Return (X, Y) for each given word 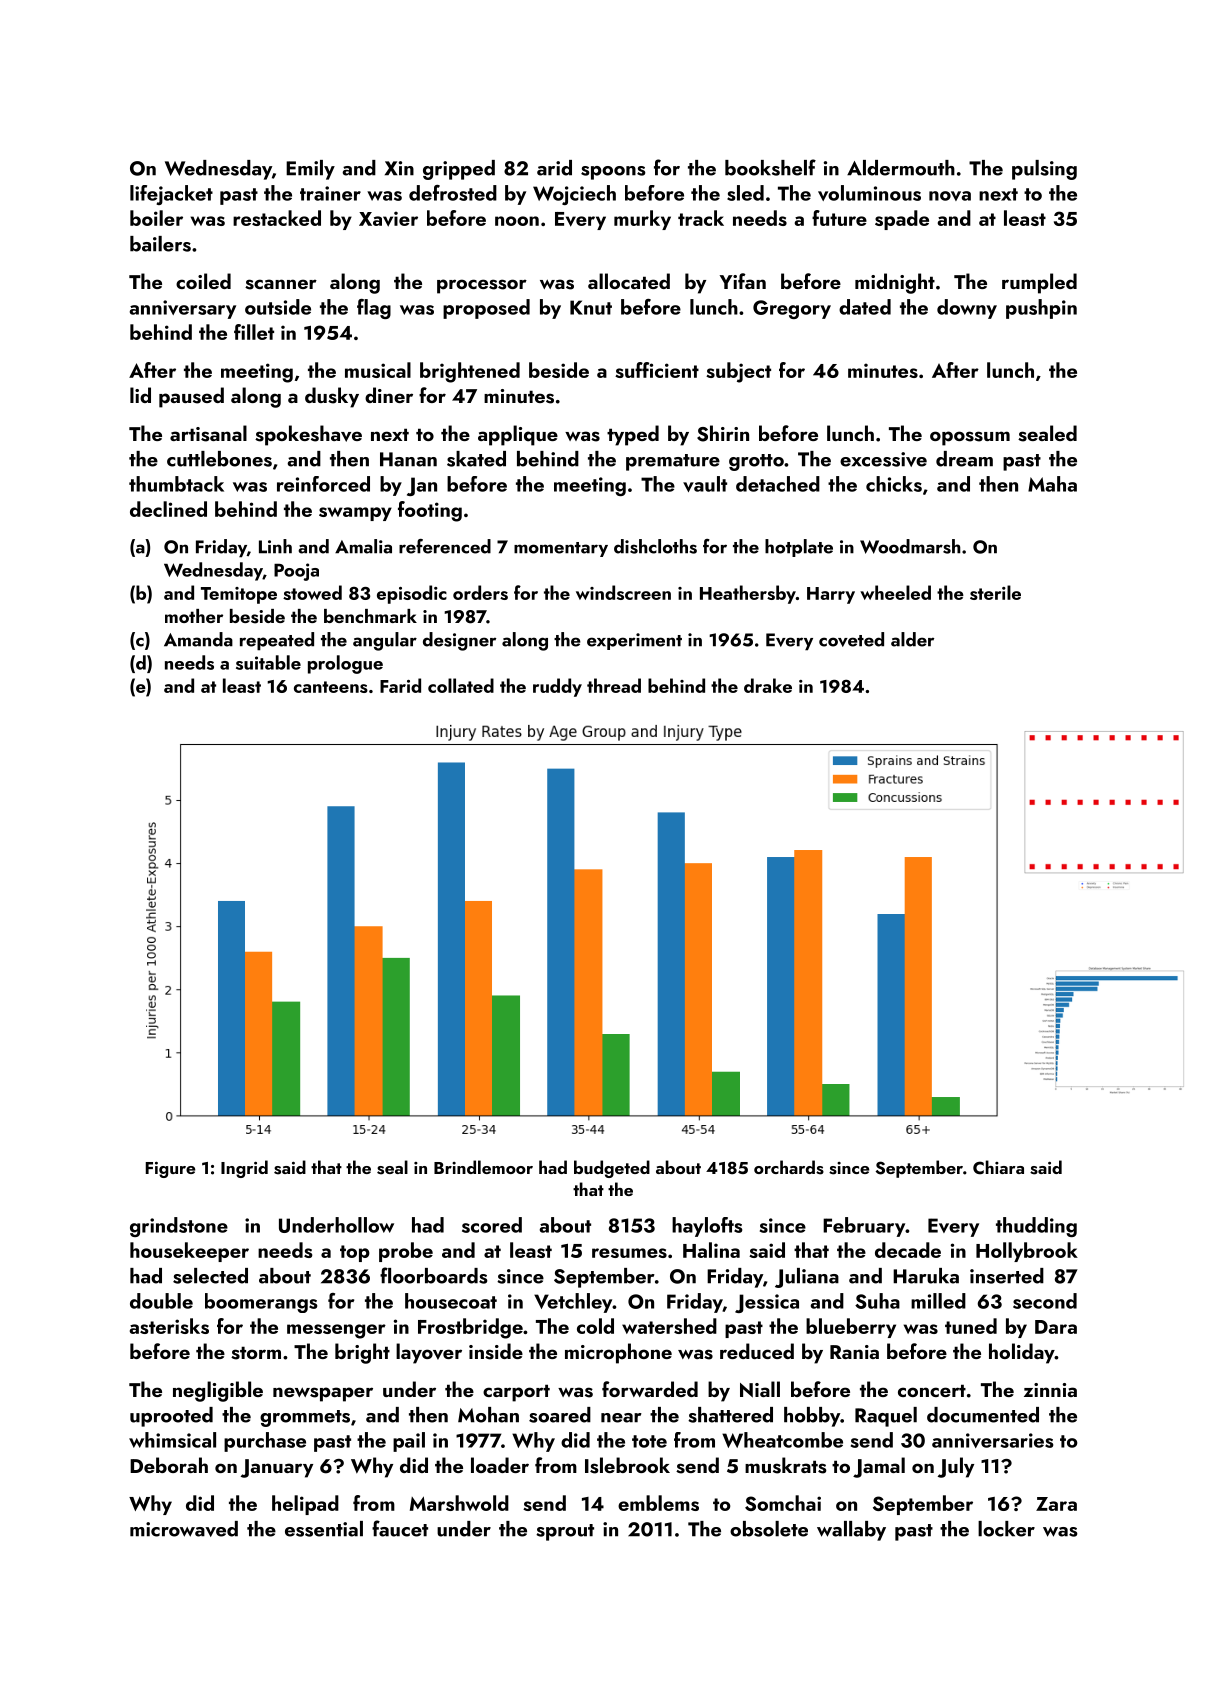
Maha (1052, 484)
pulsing (1044, 170)
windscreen (623, 592)
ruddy (557, 687)
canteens (331, 687)
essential (324, 1529)
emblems (658, 1503)
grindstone (179, 1227)
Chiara (998, 1167)
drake (768, 685)
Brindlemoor (483, 1167)
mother (194, 616)
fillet (254, 332)
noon (517, 221)
